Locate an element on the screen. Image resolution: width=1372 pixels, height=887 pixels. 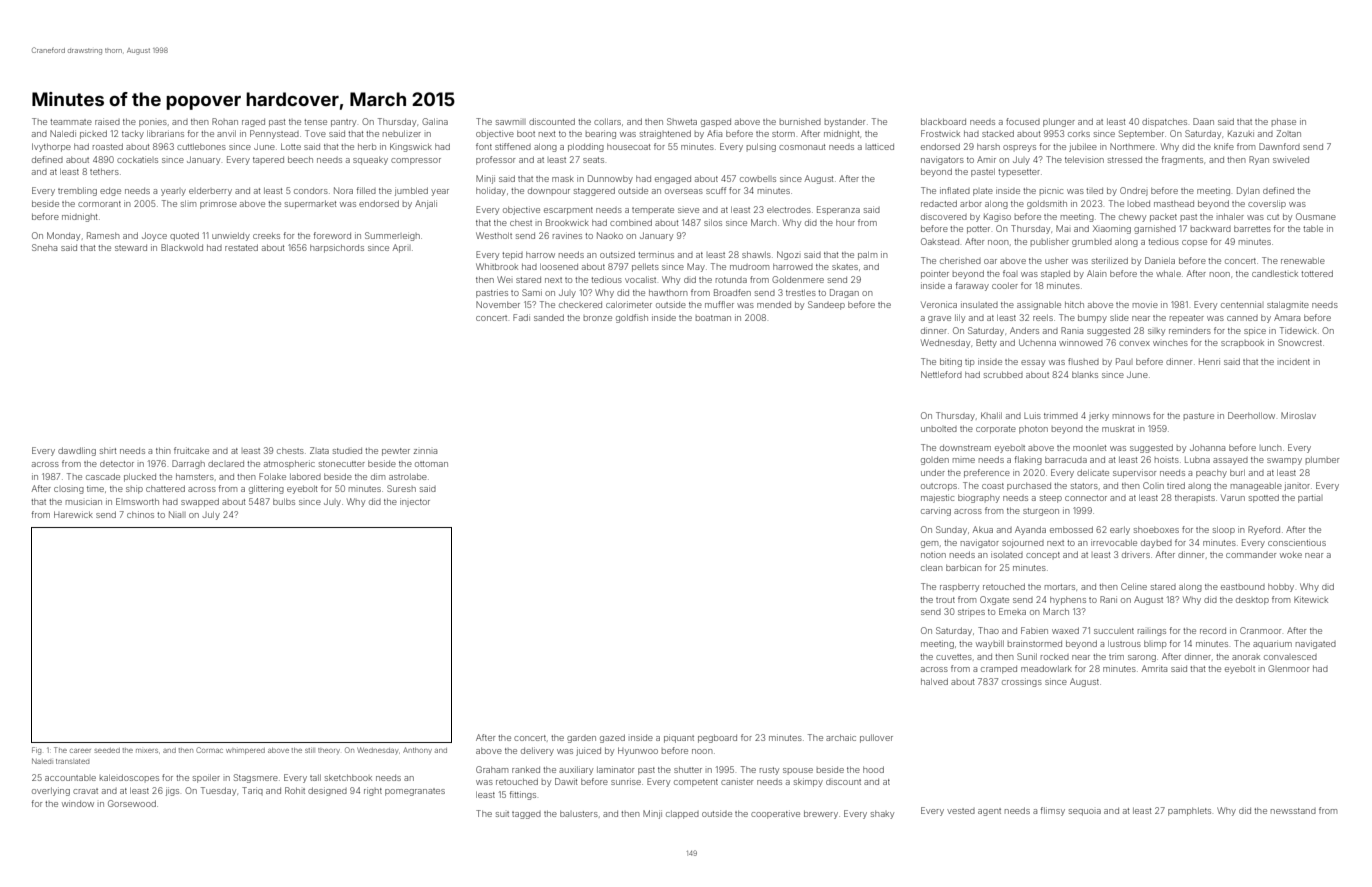
sketchbook is located at coordinates (348, 777).
